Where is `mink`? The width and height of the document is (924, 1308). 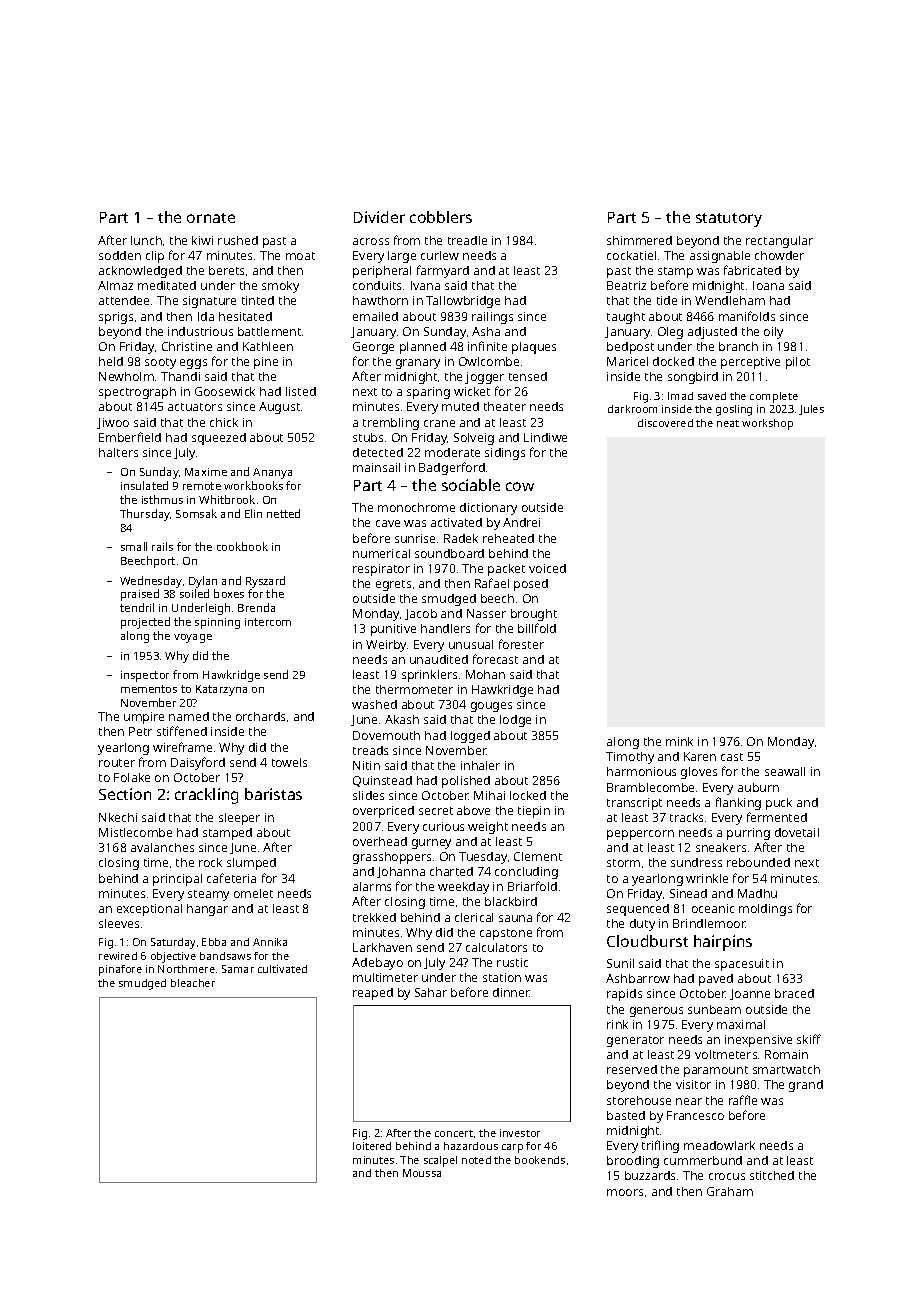
mink is located at coordinates (679, 741).
